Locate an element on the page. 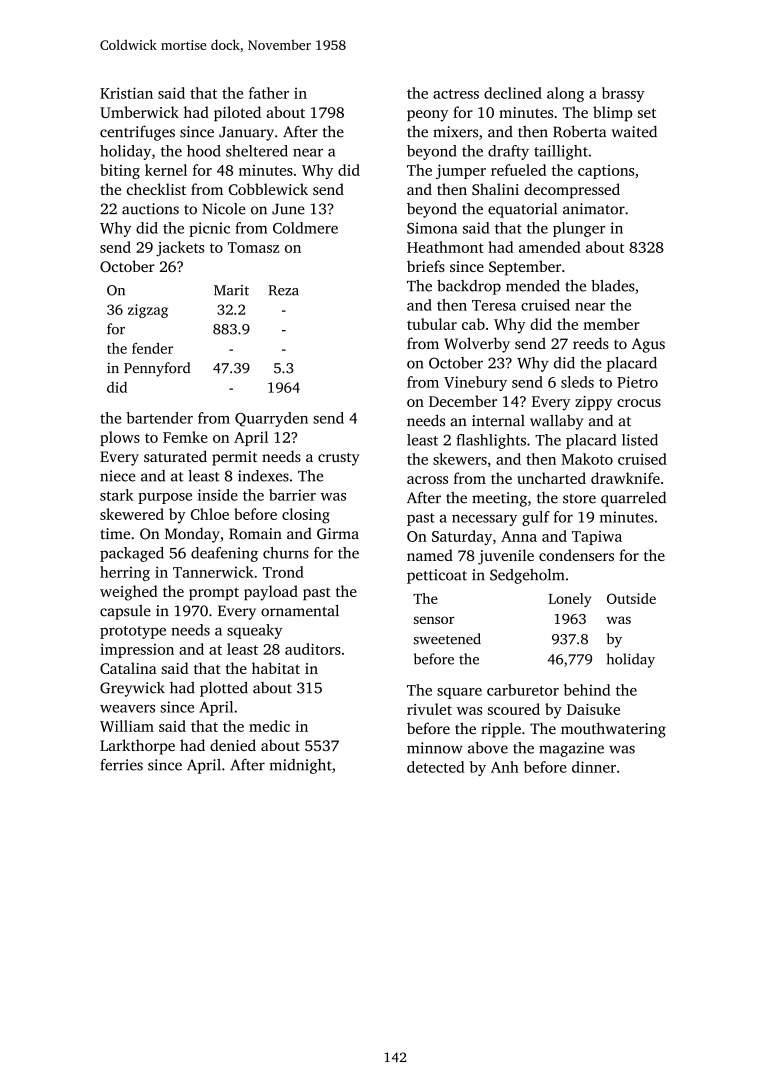 This image has width=767, height=1088. drafty is located at coordinates (508, 152).
